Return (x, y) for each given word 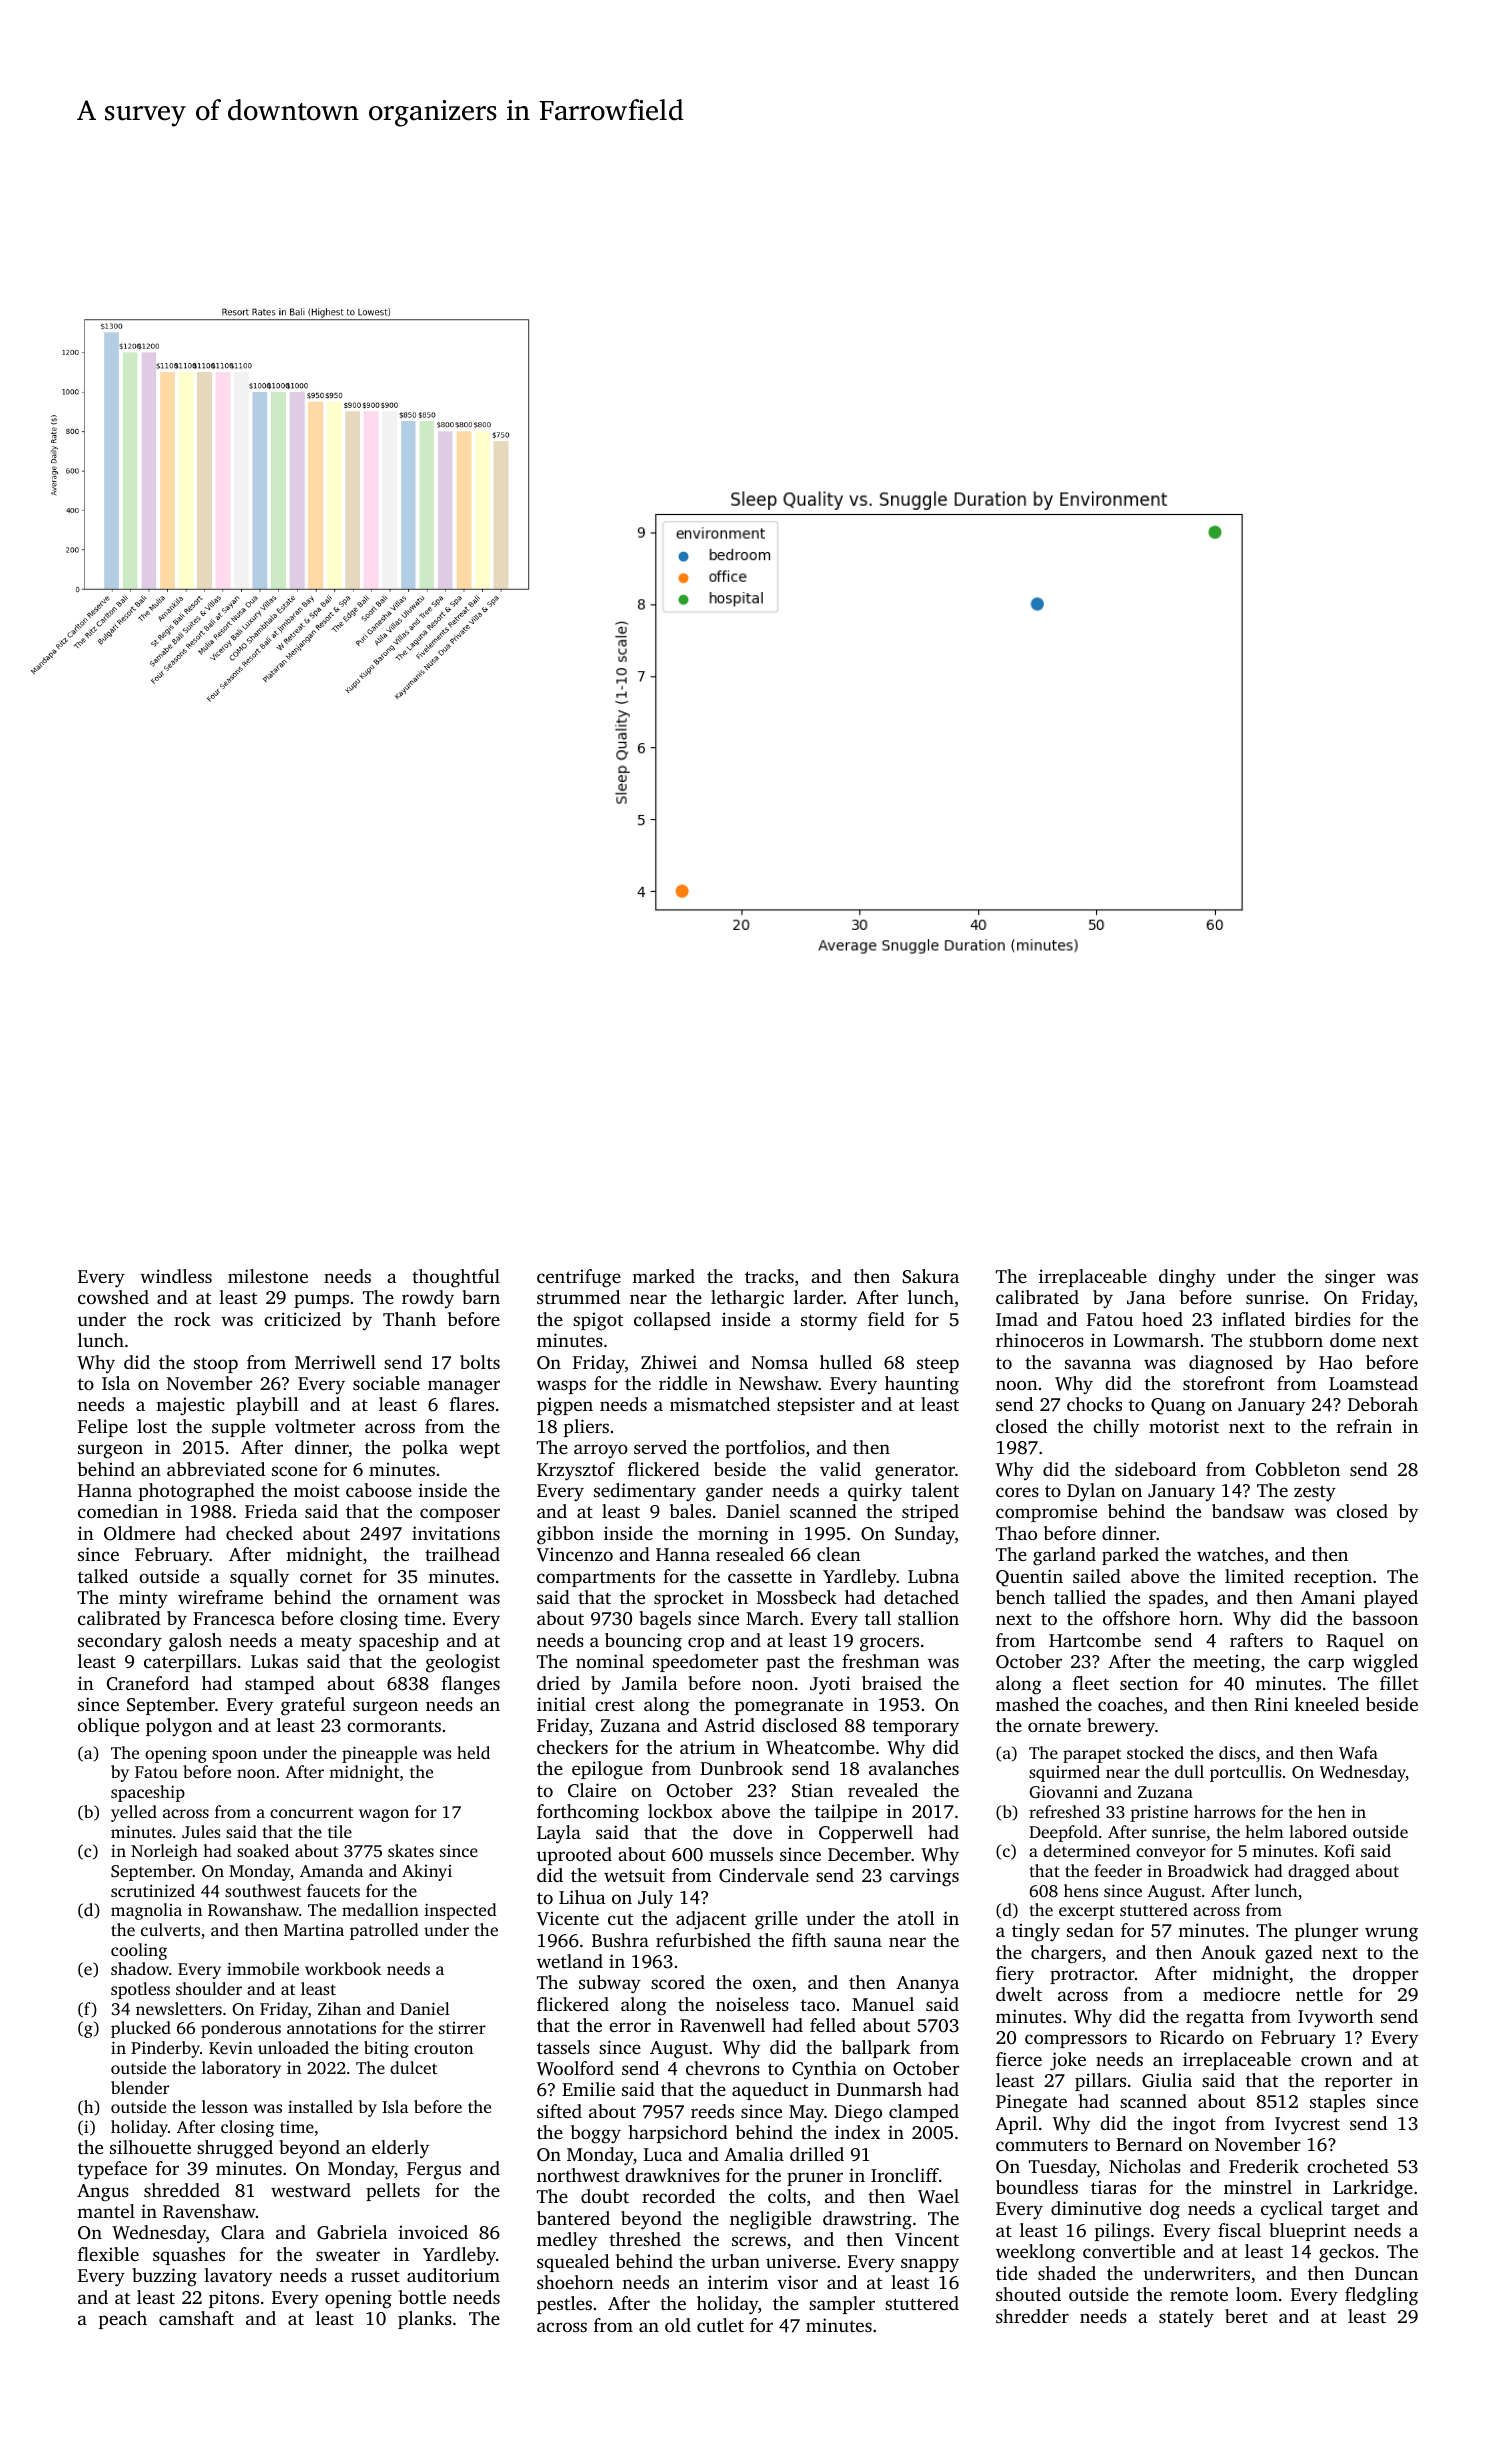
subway (610, 1984)
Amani (1328, 1597)
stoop (216, 1365)
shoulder (209, 1988)
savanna (1098, 1364)
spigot (598, 1321)
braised (892, 1683)
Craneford (148, 1683)
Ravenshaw (209, 2211)
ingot (1194, 2125)
